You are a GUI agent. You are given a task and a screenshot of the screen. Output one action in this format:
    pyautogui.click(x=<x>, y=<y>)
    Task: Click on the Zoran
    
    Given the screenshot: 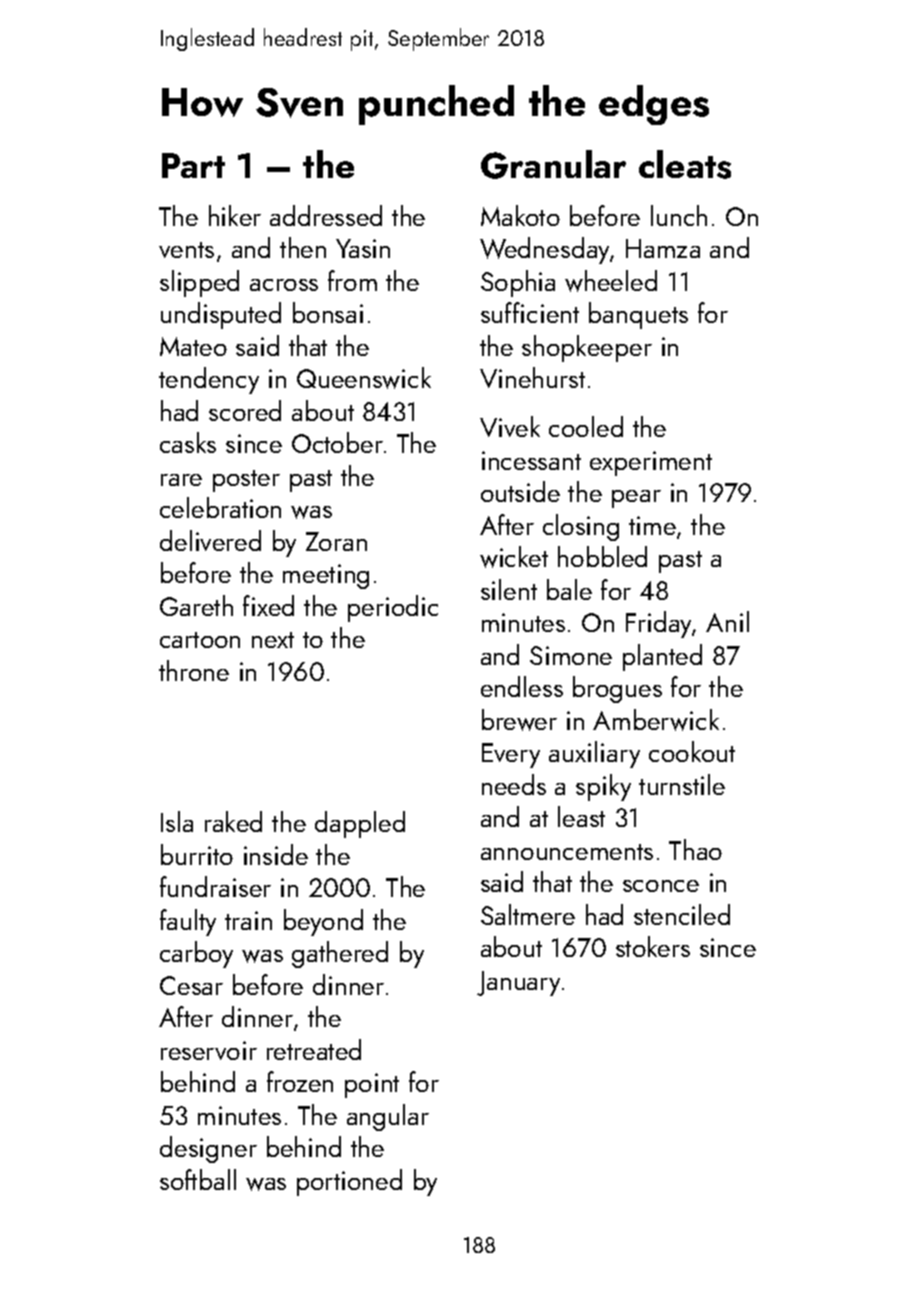 What is the action you would take?
    pyautogui.click(x=336, y=541)
